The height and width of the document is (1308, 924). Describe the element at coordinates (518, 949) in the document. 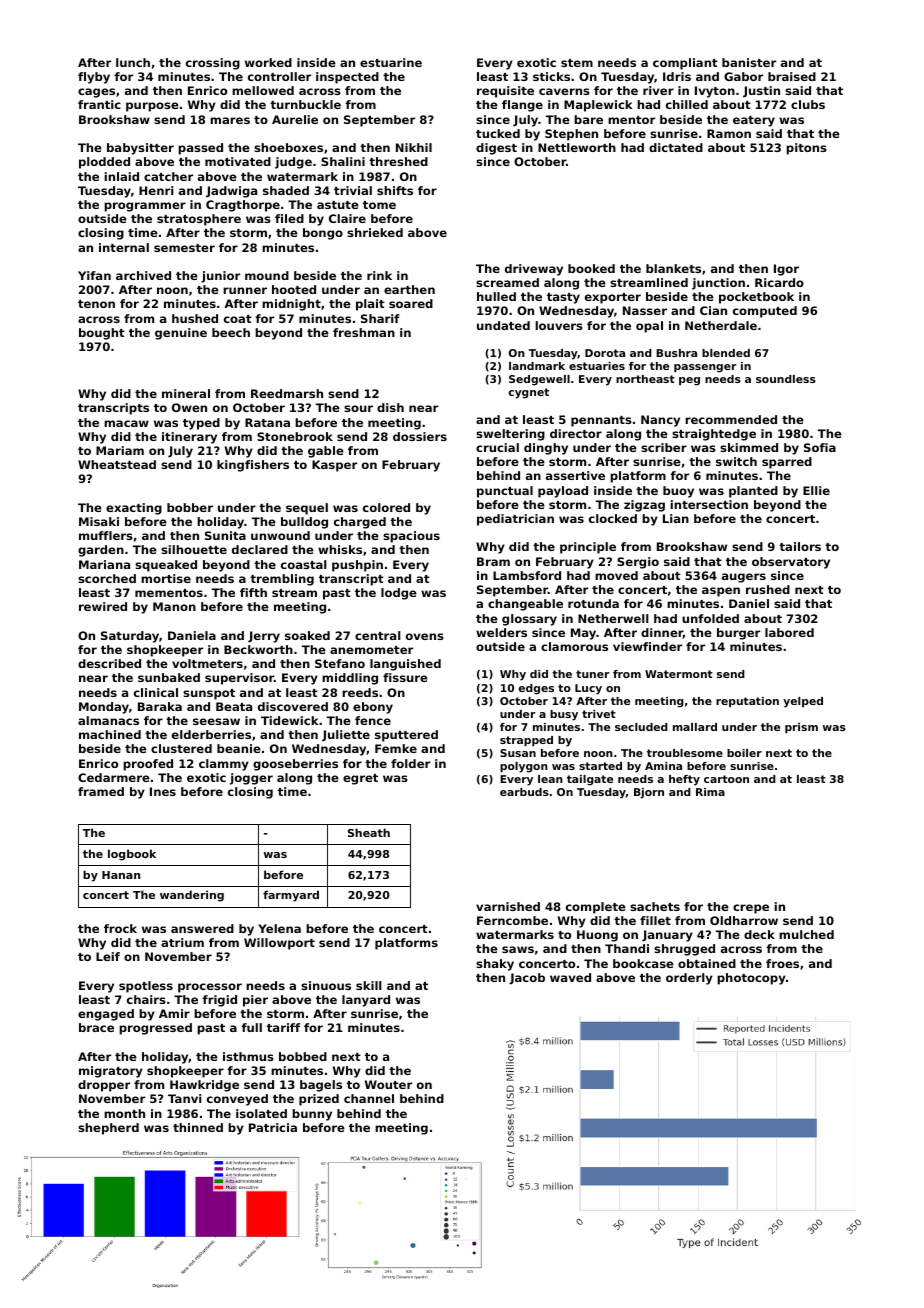

I see `saws` at that location.
